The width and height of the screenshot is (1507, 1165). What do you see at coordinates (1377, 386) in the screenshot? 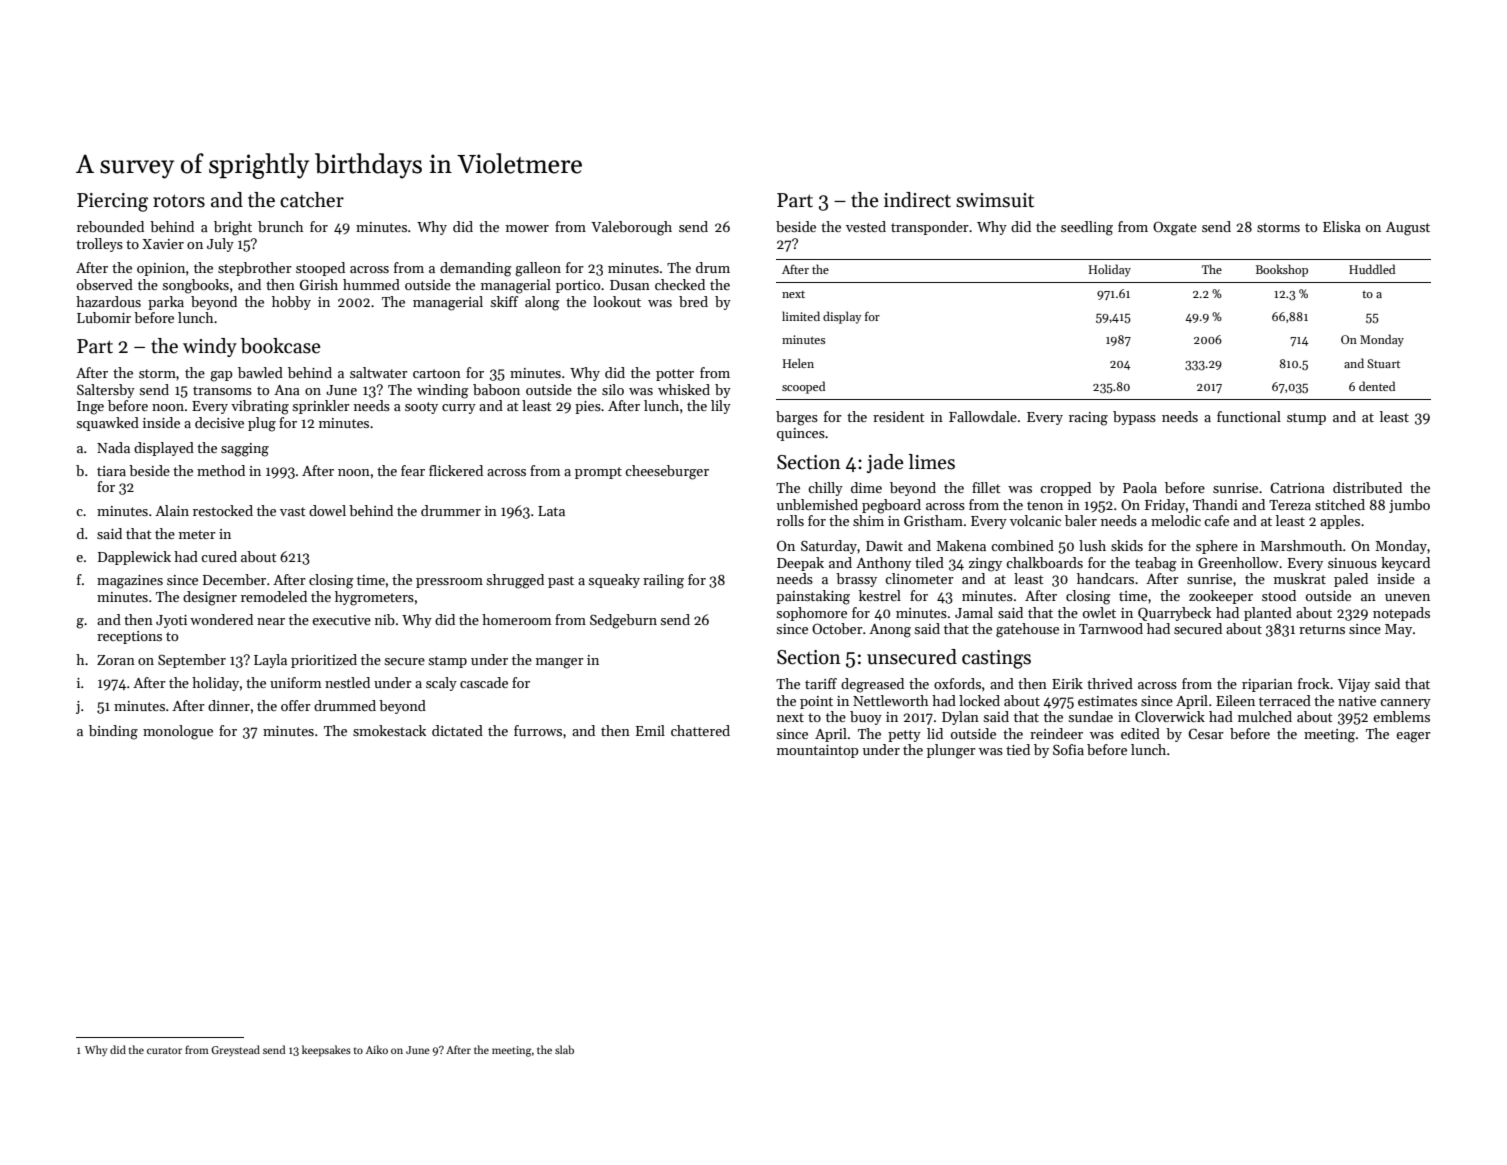
I see `dented` at bounding box center [1377, 386].
